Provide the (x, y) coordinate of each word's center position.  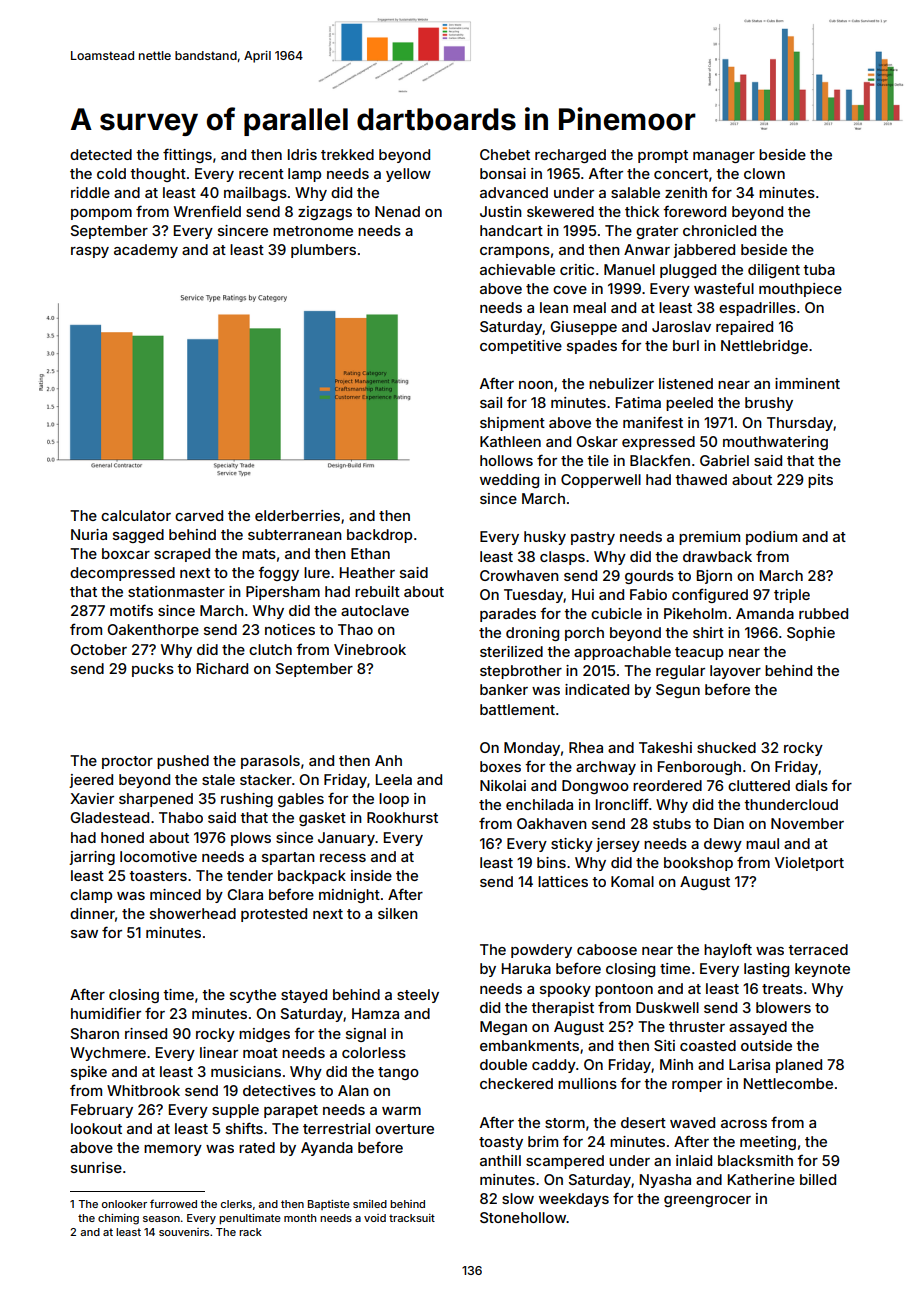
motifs (131, 610)
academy (146, 251)
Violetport (809, 864)
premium (709, 538)
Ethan (370, 553)
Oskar (597, 441)
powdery (541, 951)
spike (89, 1073)
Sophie (811, 634)
